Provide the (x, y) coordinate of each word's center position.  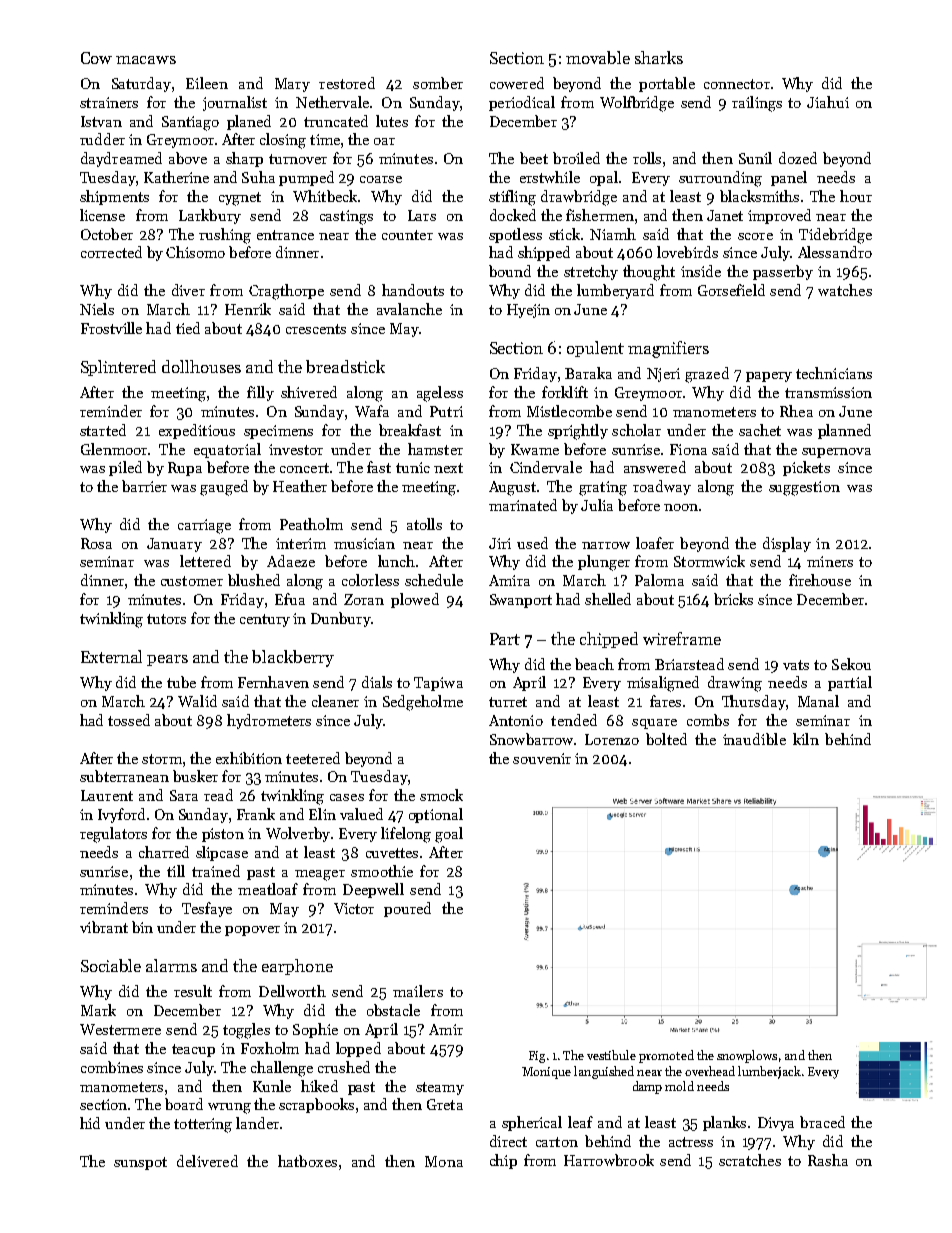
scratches (750, 1160)
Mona (444, 1161)
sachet (760, 430)
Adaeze (291, 561)
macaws (146, 60)
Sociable (111, 965)
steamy (440, 1088)
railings (757, 104)
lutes (392, 121)
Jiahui (828, 102)
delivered (207, 1161)
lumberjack (769, 1072)
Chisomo (195, 252)
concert (304, 468)
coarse (381, 179)
